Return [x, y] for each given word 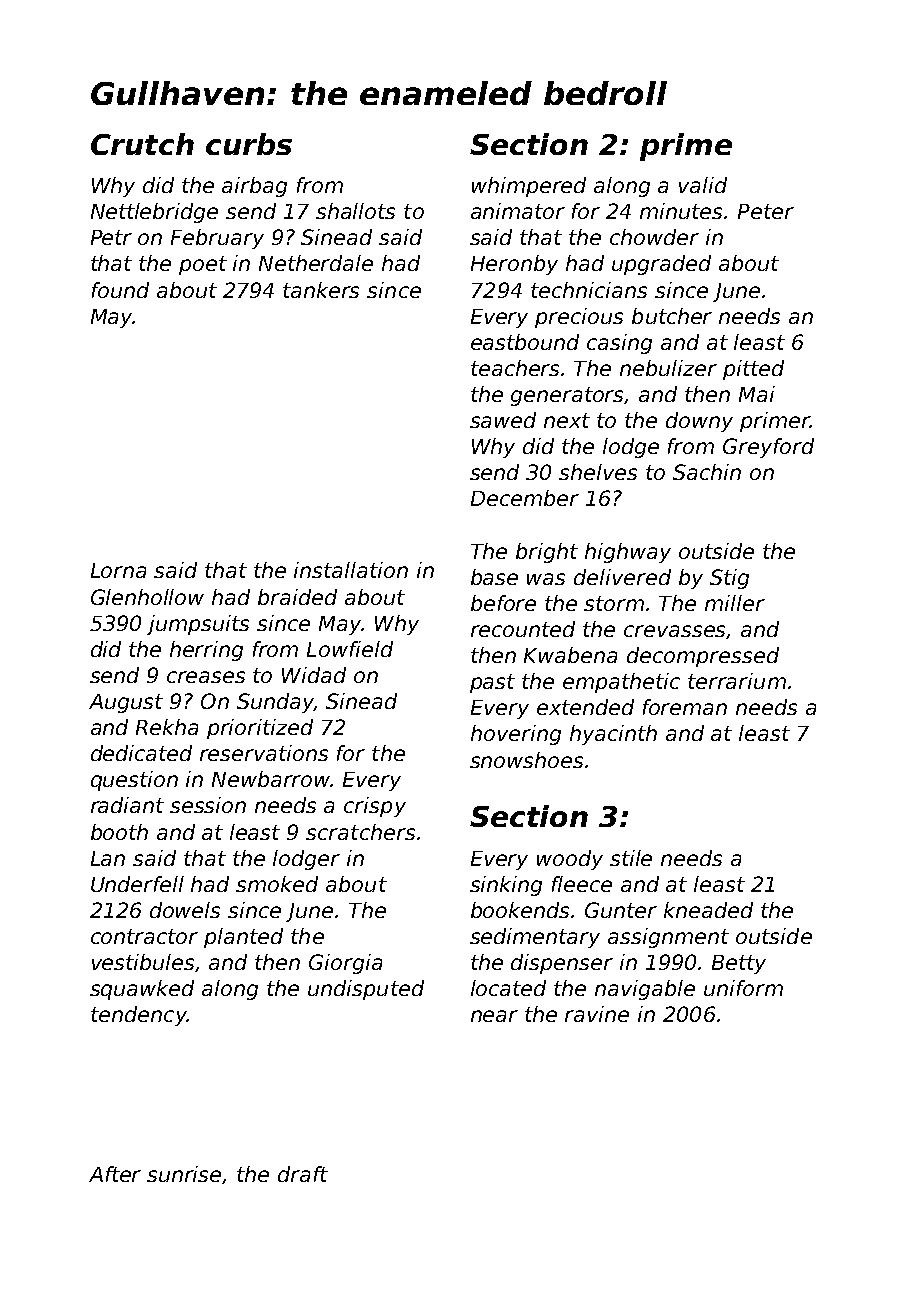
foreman [685, 707]
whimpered [529, 187]
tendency [139, 1016]
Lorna [118, 570]
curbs [249, 144]
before [503, 603]
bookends [520, 910]
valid [703, 185]
